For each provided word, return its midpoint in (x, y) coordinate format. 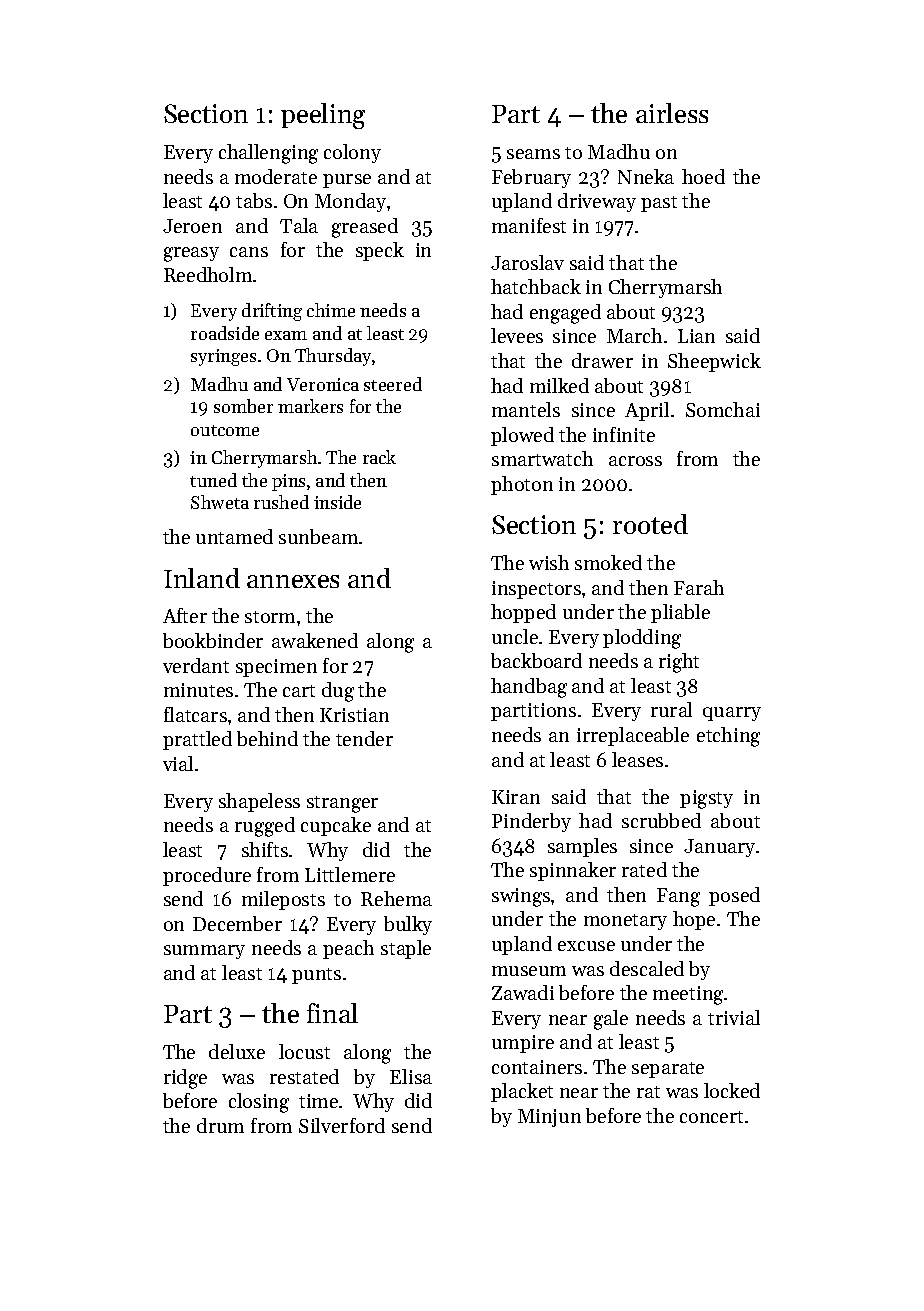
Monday (350, 202)
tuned (213, 480)
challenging (268, 154)
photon (522, 485)
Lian (696, 336)
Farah (699, 587)
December (237, 923)
